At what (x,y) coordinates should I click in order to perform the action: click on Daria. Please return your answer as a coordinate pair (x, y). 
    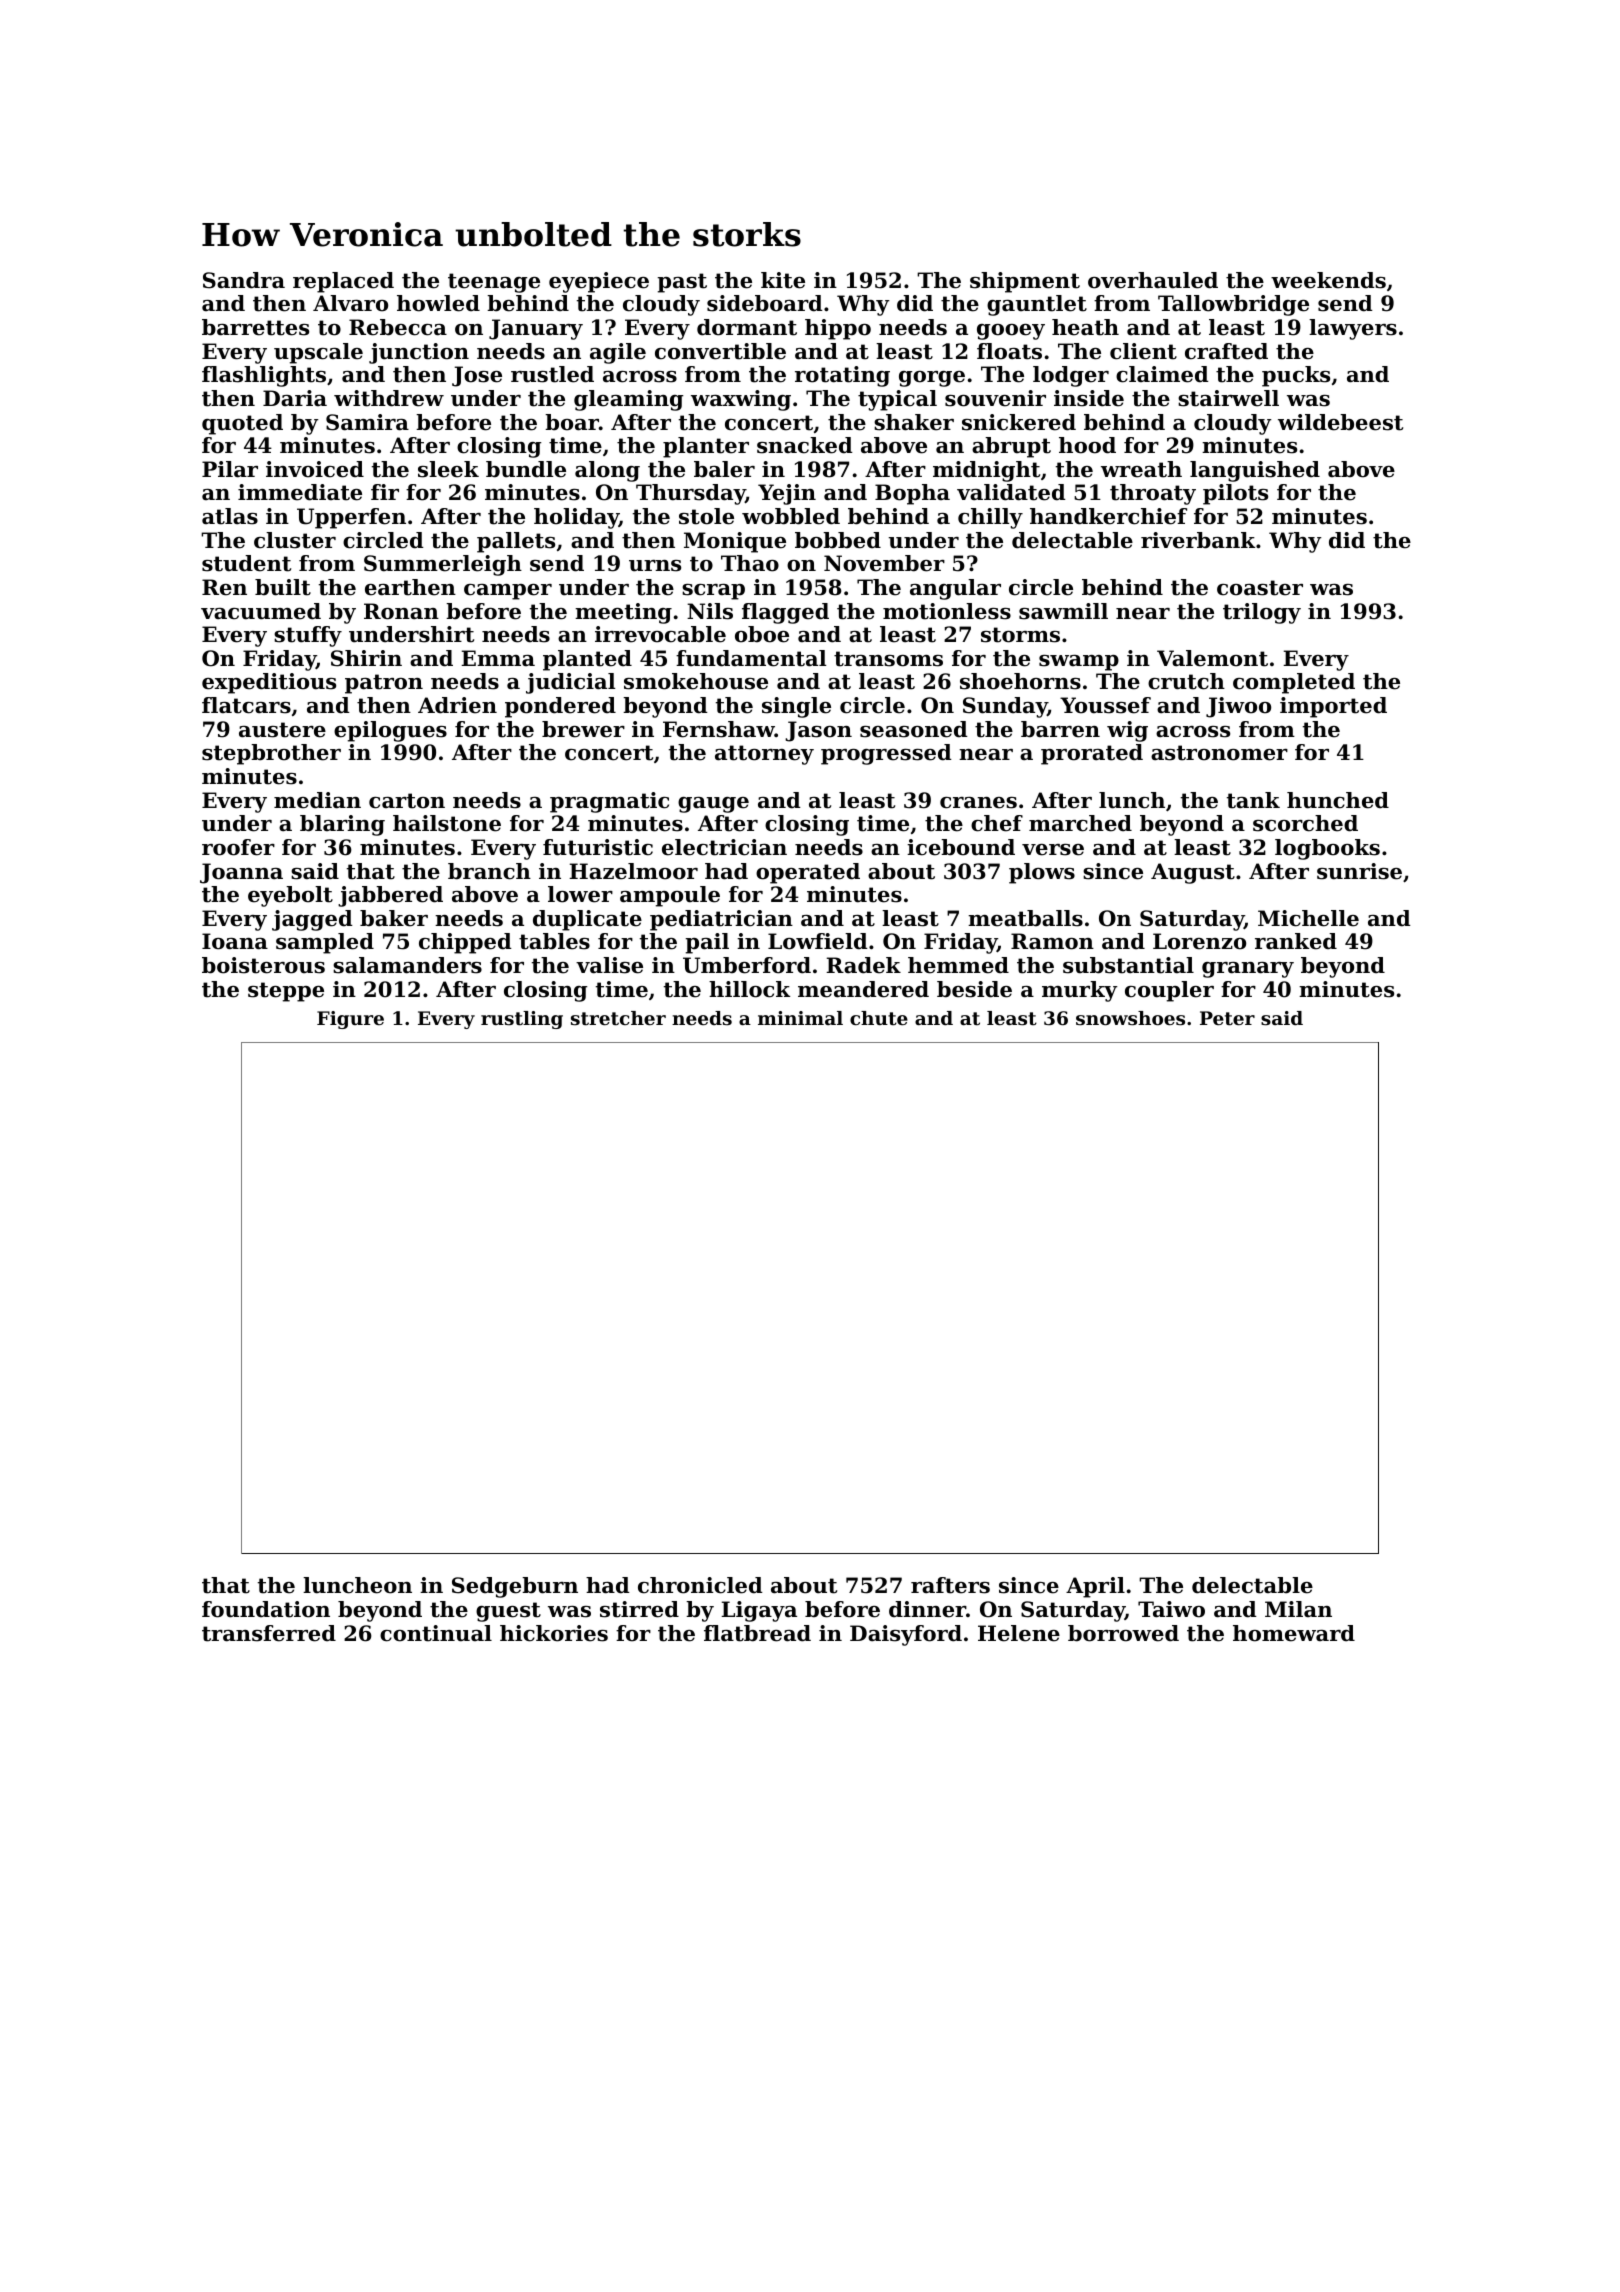
    Looking at the image, I should click on (295, 398).
